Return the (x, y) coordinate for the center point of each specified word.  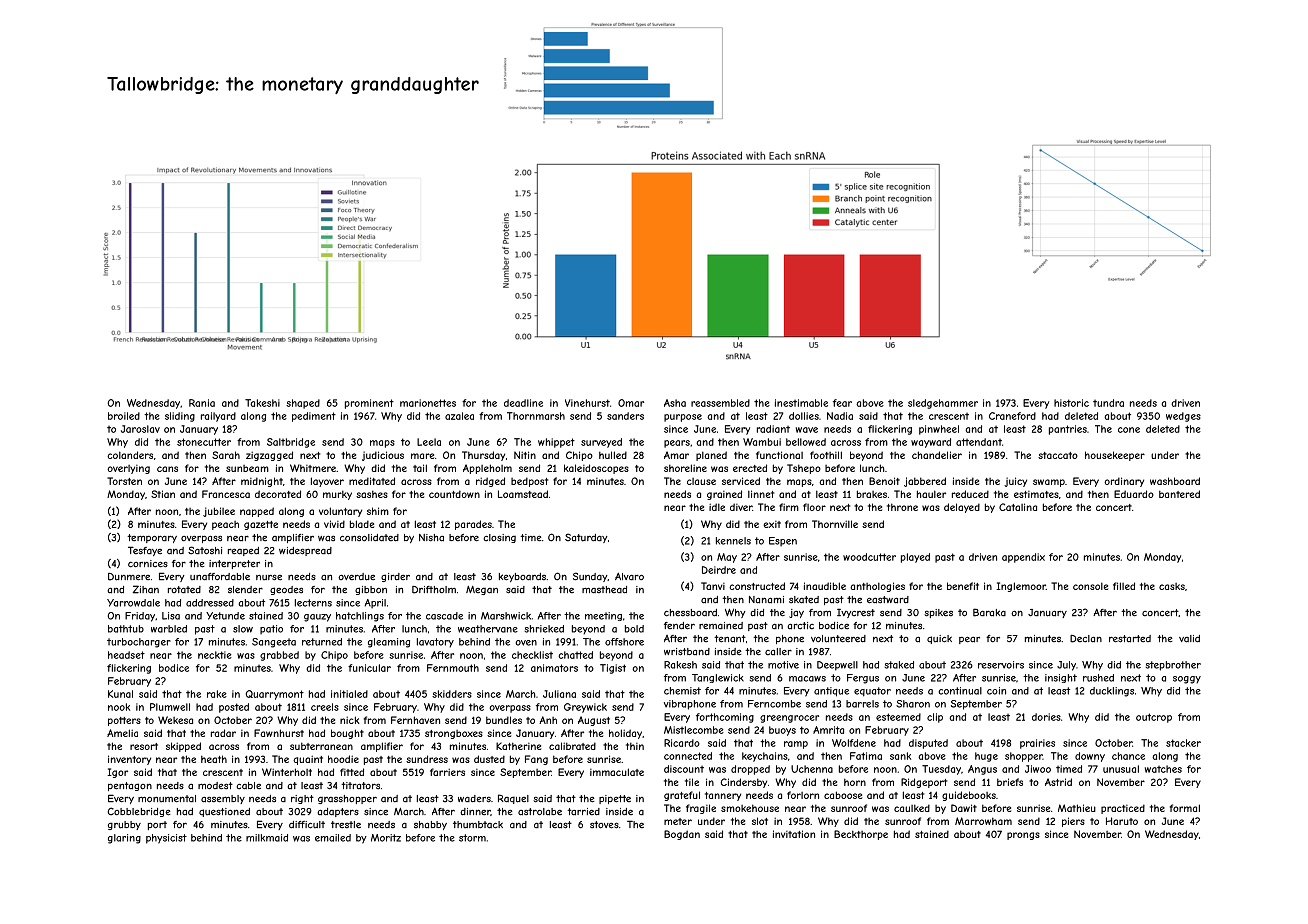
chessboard (690, 613)
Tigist (613, 669)
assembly (223, 799)
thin (635, 746)
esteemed (898, 717)
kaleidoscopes (596, 469)
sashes (372, 494)
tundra (1108, 403)
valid (1189, 639)
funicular (369, 668)
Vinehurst (587, 403)
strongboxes (454, 734)
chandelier (937, 455)
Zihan (146, 589)
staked (899, 665)
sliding (180, 417)
